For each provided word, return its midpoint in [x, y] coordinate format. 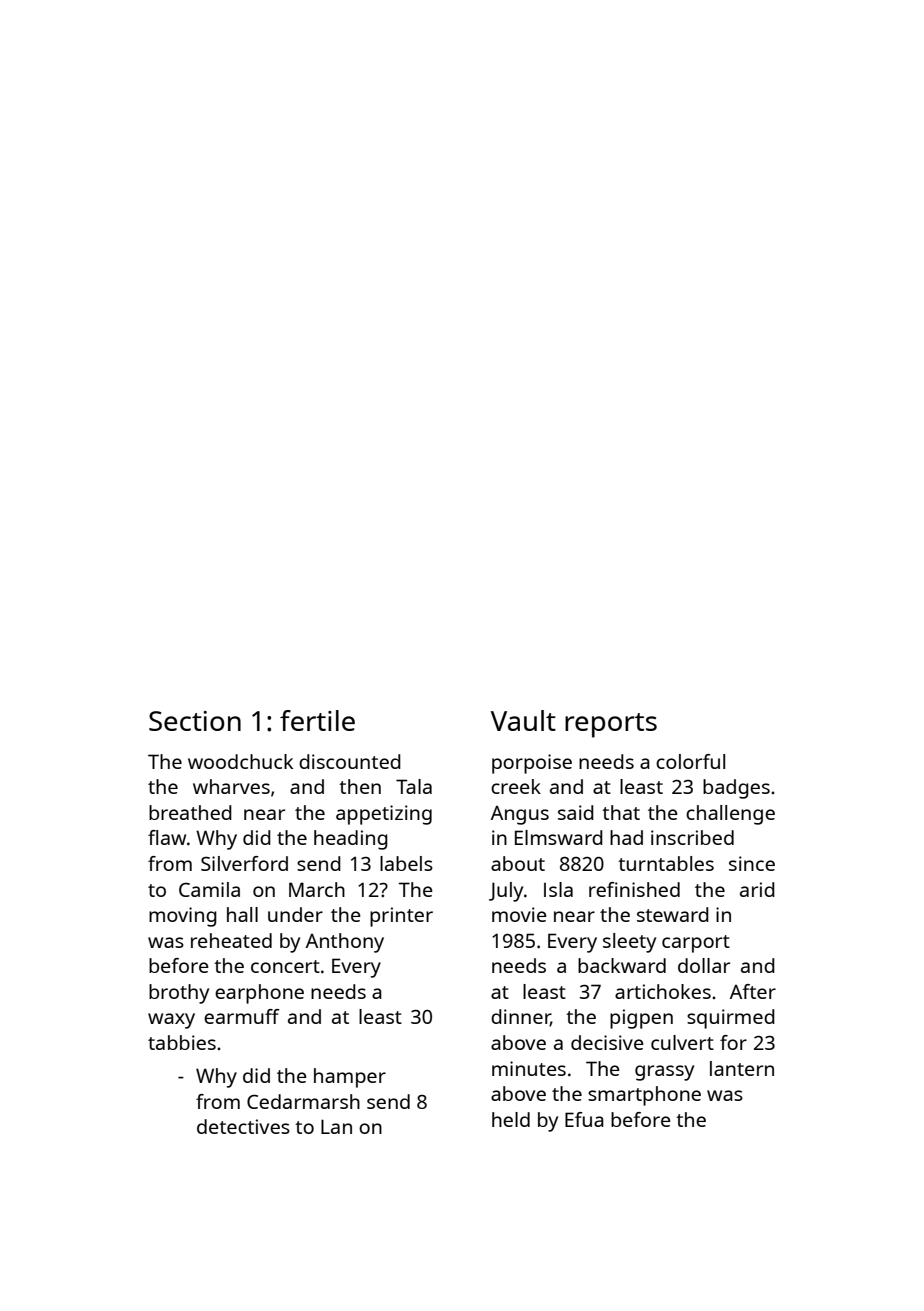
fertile [317, 720]
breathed [190, 812]
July [506, 892]
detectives [243, 1126]
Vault [523, 720]
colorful [690, 761]
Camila [209, 889]
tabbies [182, 1042]
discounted [350, 761]
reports [611, 725]
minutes [529, 1068]
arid [757, 889]
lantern [742, 1068]
